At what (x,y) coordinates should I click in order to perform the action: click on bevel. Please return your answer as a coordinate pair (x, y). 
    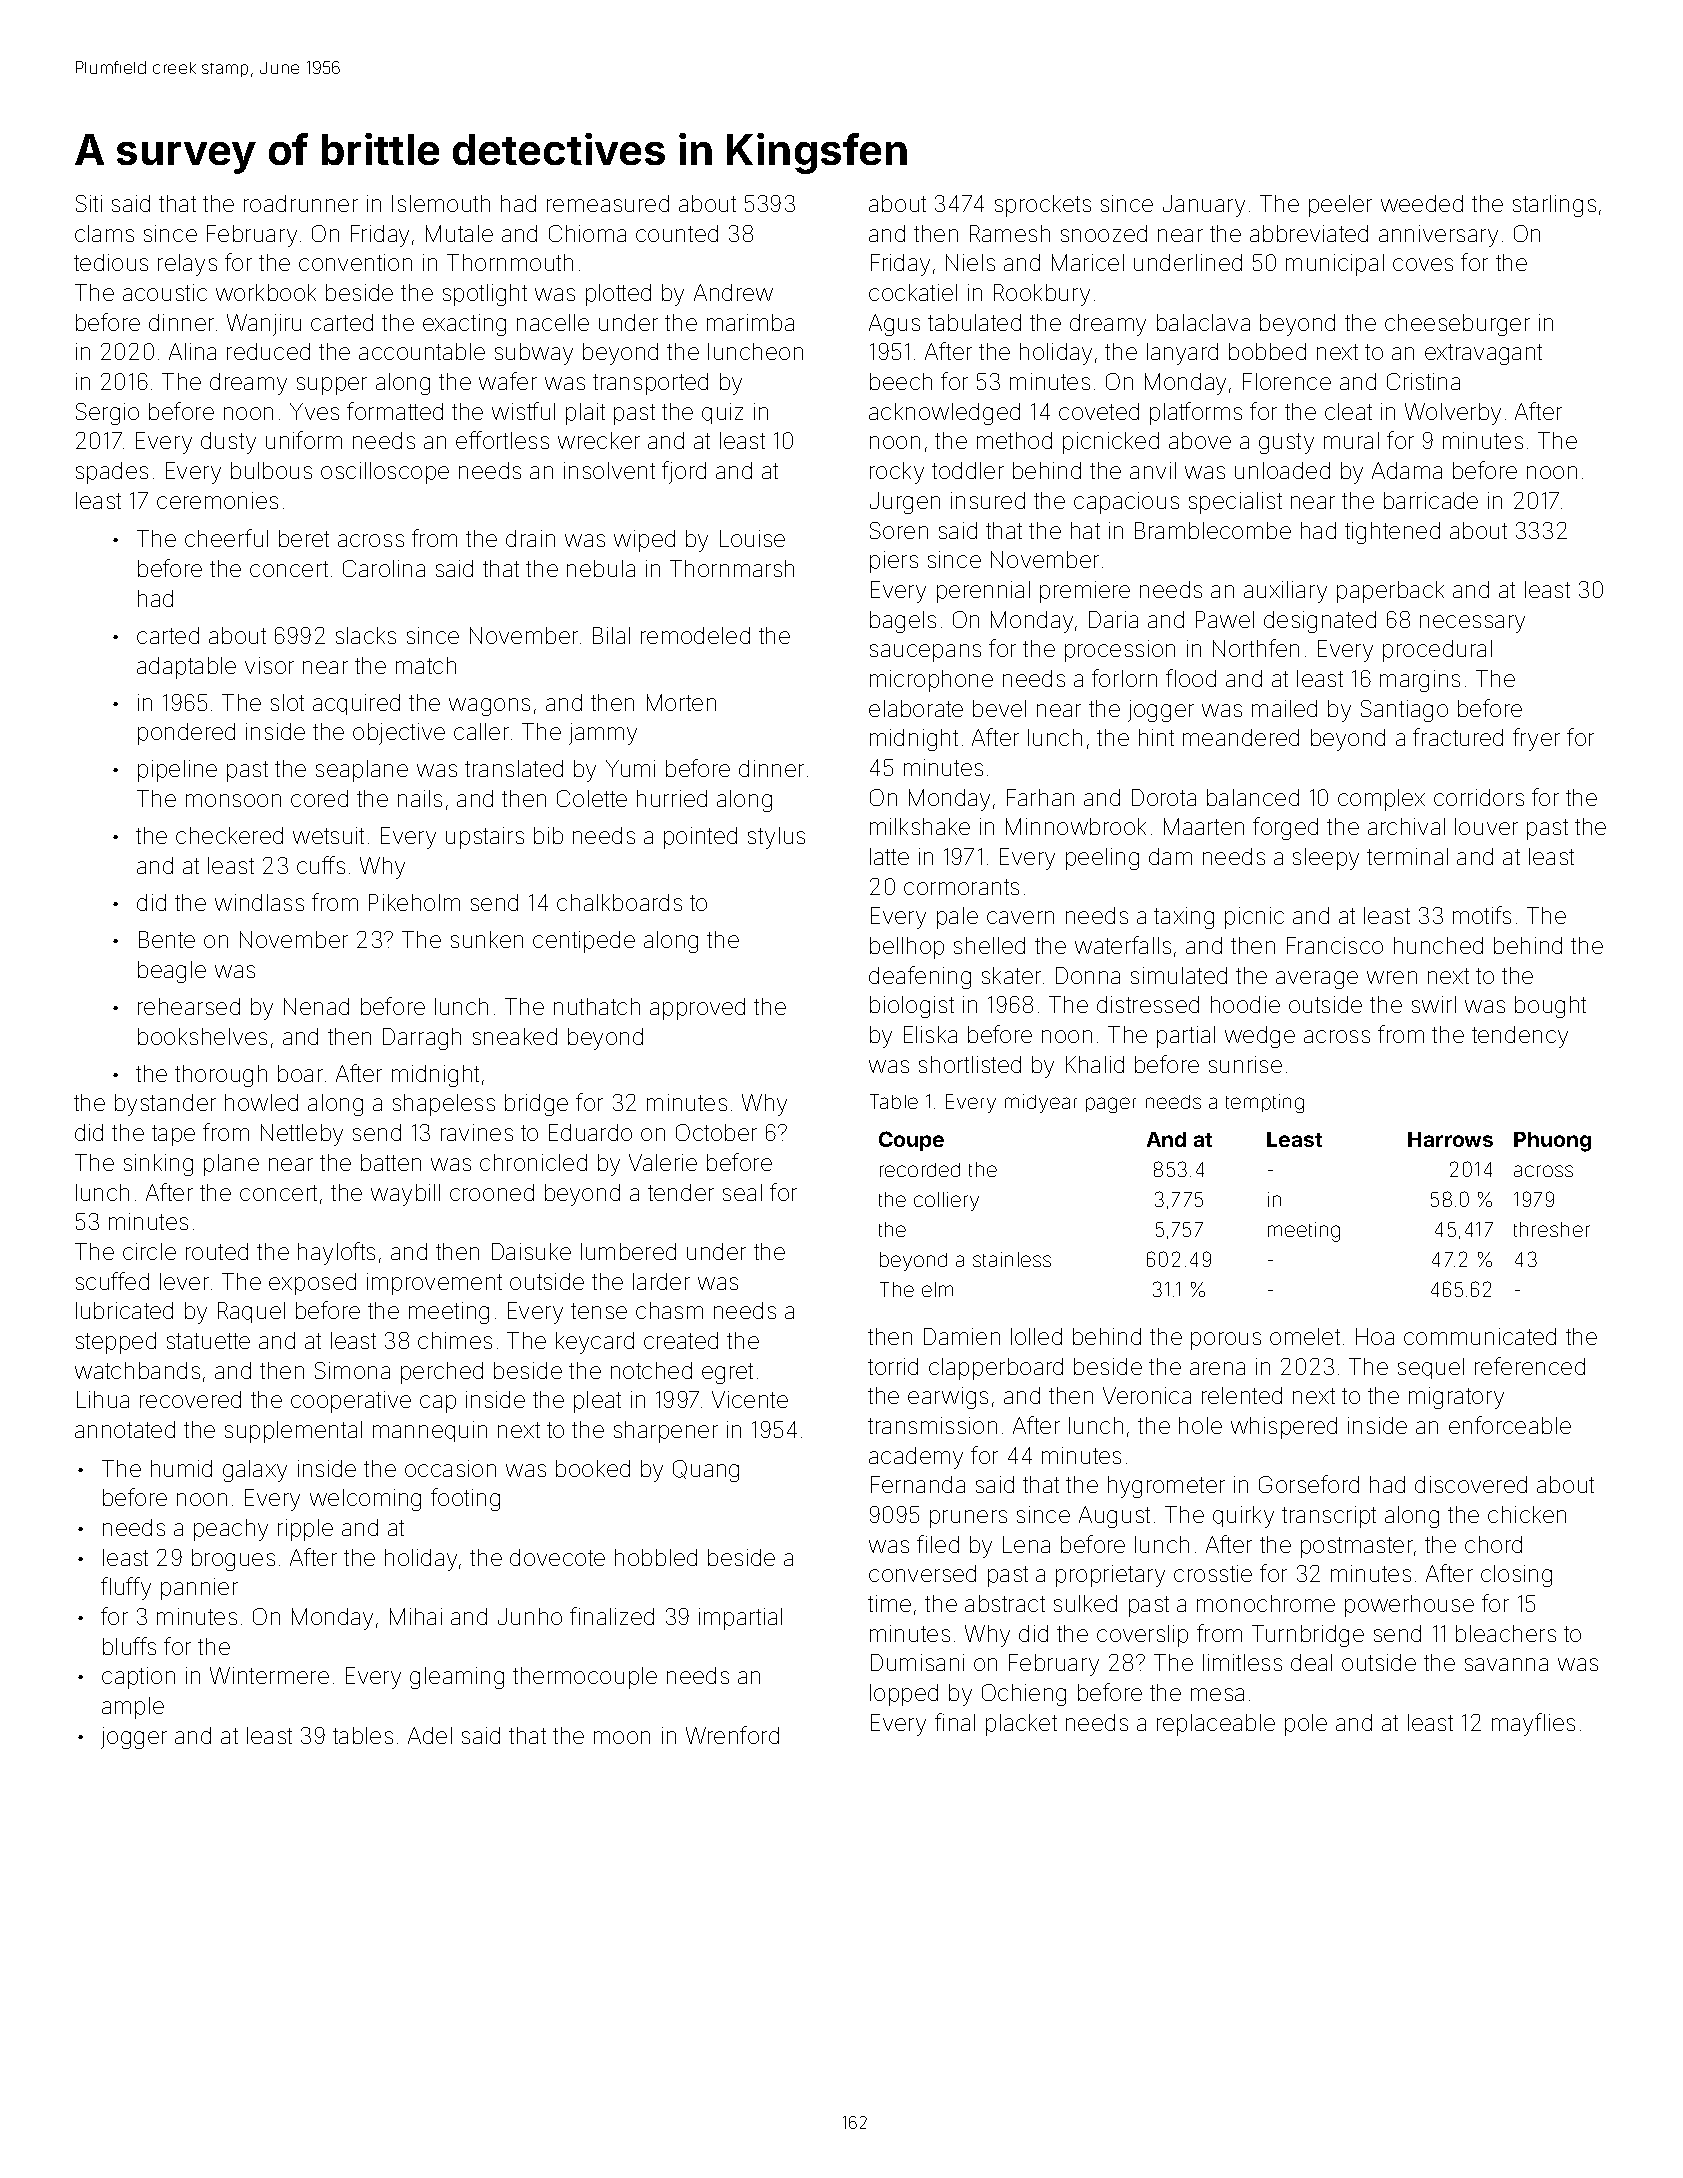
    Looking at the image, I should click on (999, 708).
